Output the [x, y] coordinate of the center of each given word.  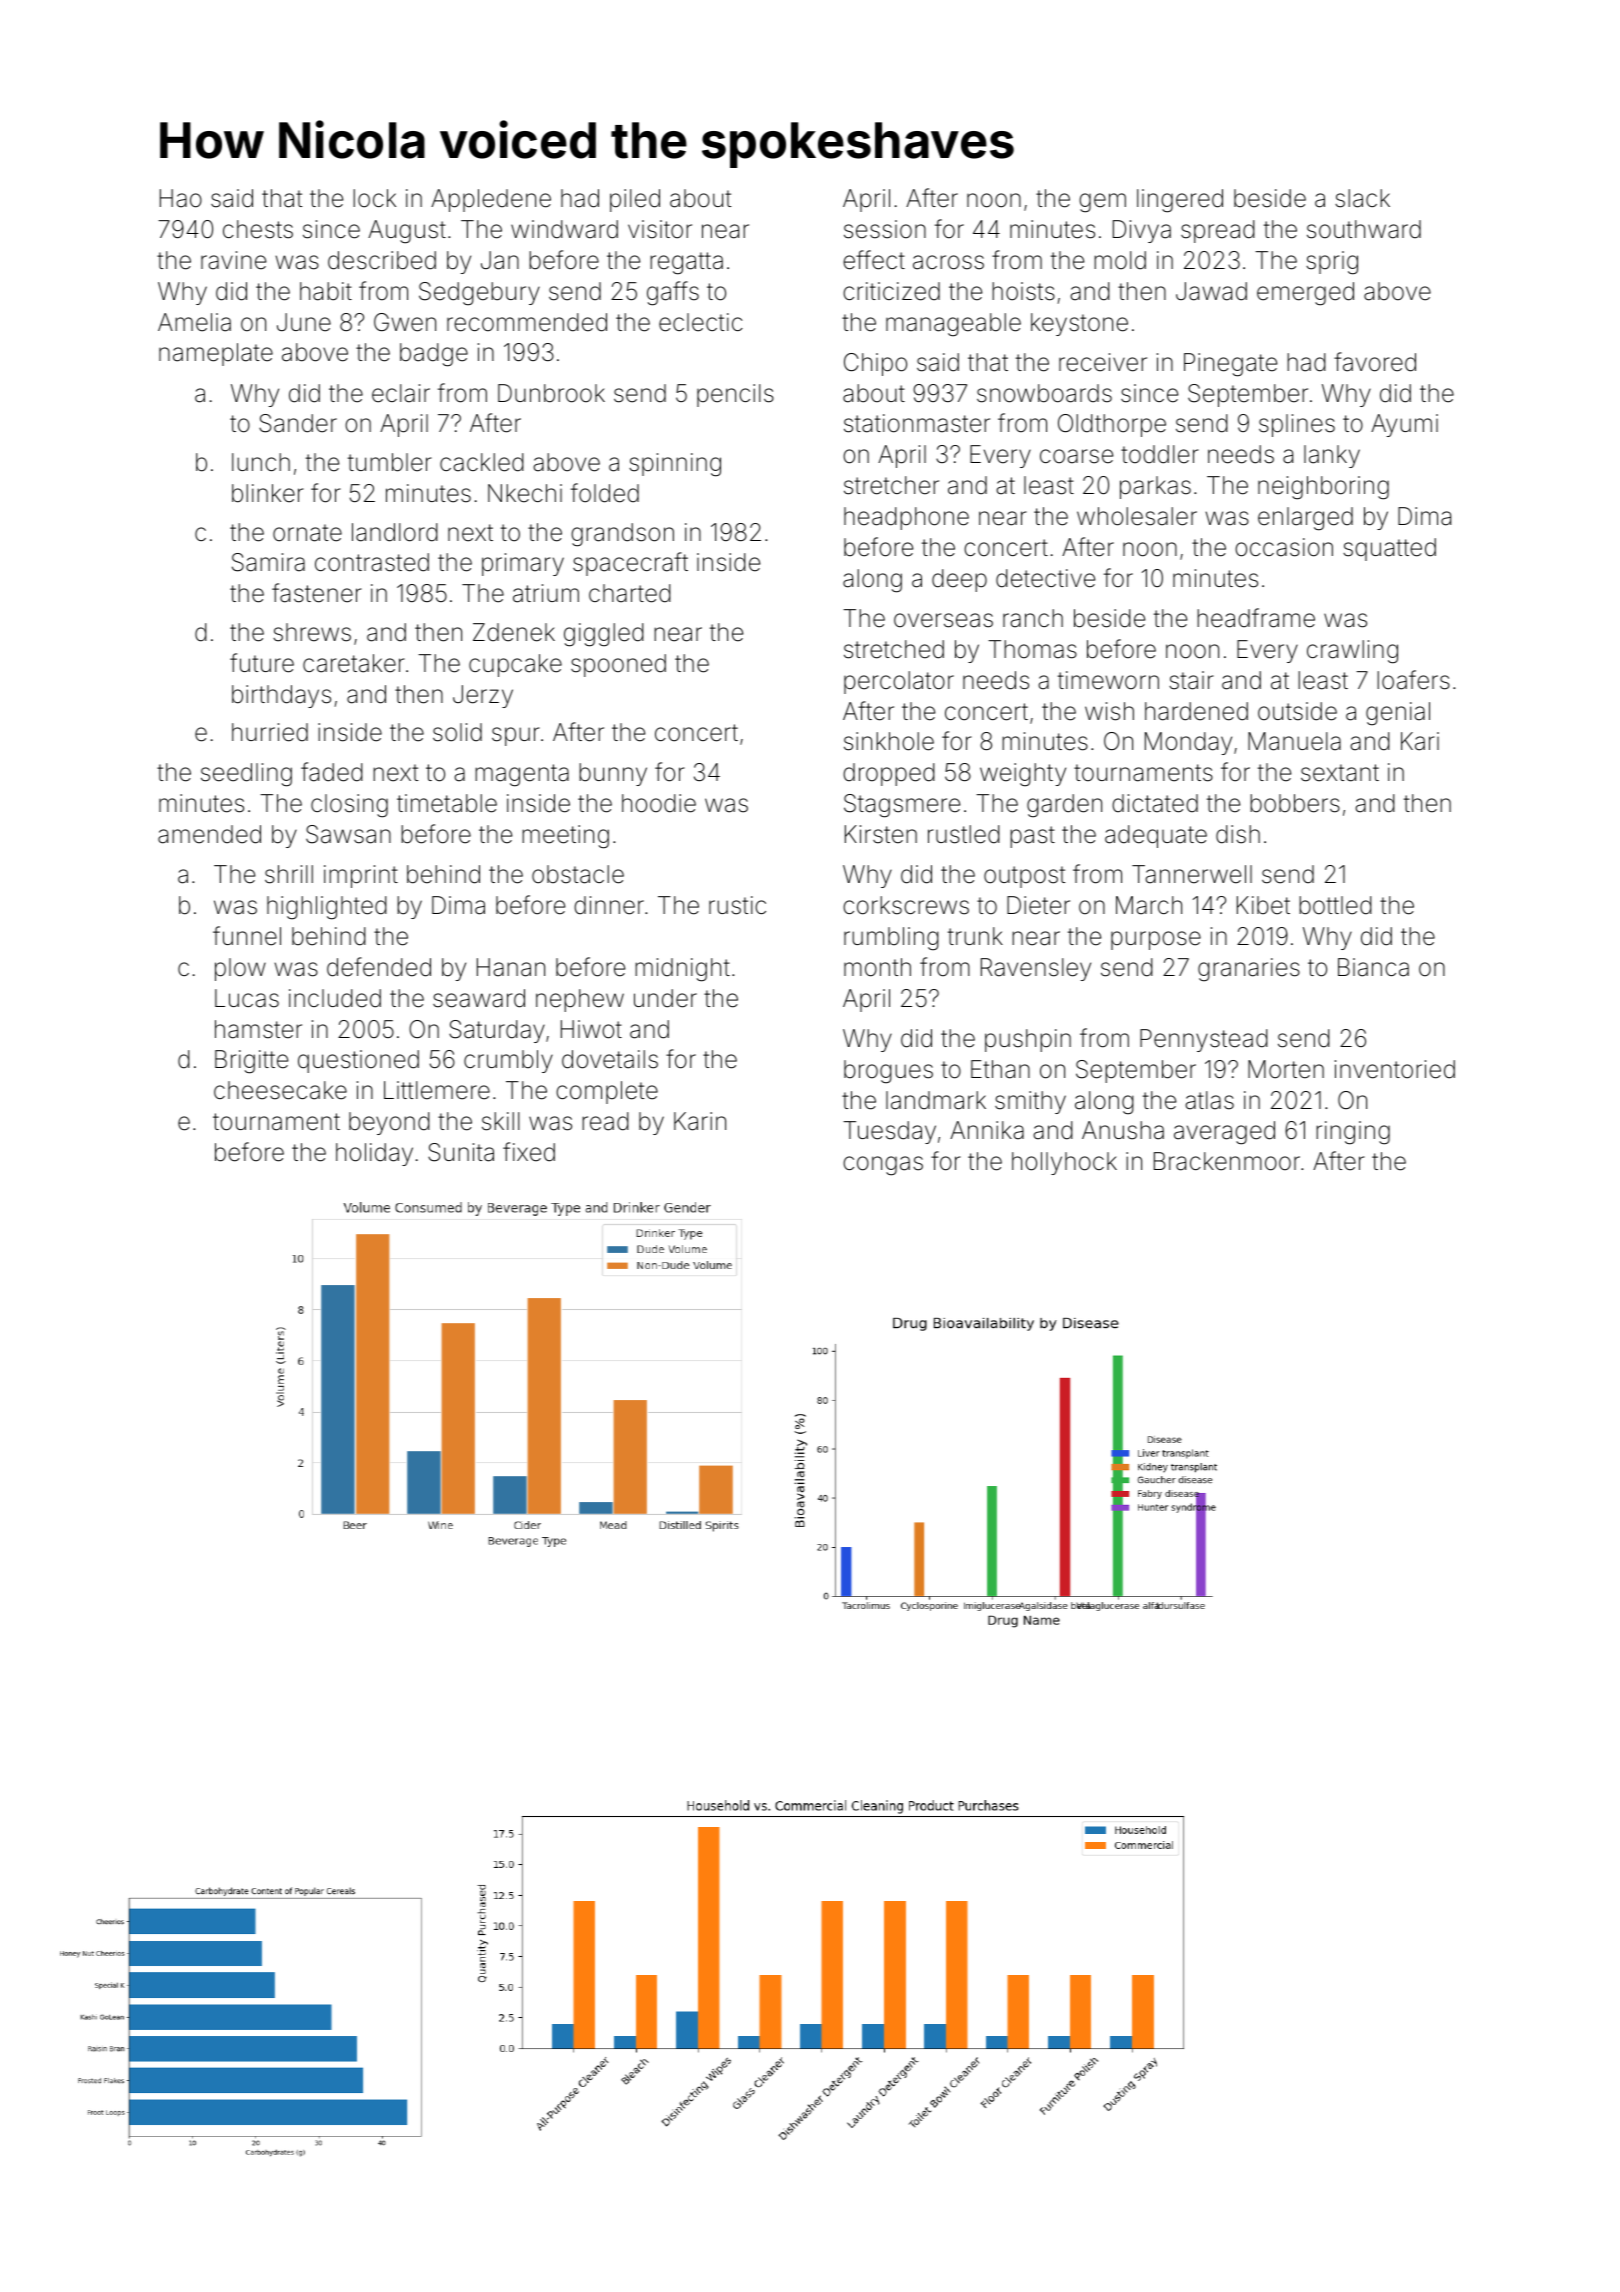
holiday [374, 1154]
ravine [233, 260]
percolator [899, 682]
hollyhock [1064, 1163]
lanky [1332, 456]
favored [1375, 362]
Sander [298, 423]
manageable [953, 325]
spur [516, 736]
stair [1191, 680]
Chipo [875, 364]
